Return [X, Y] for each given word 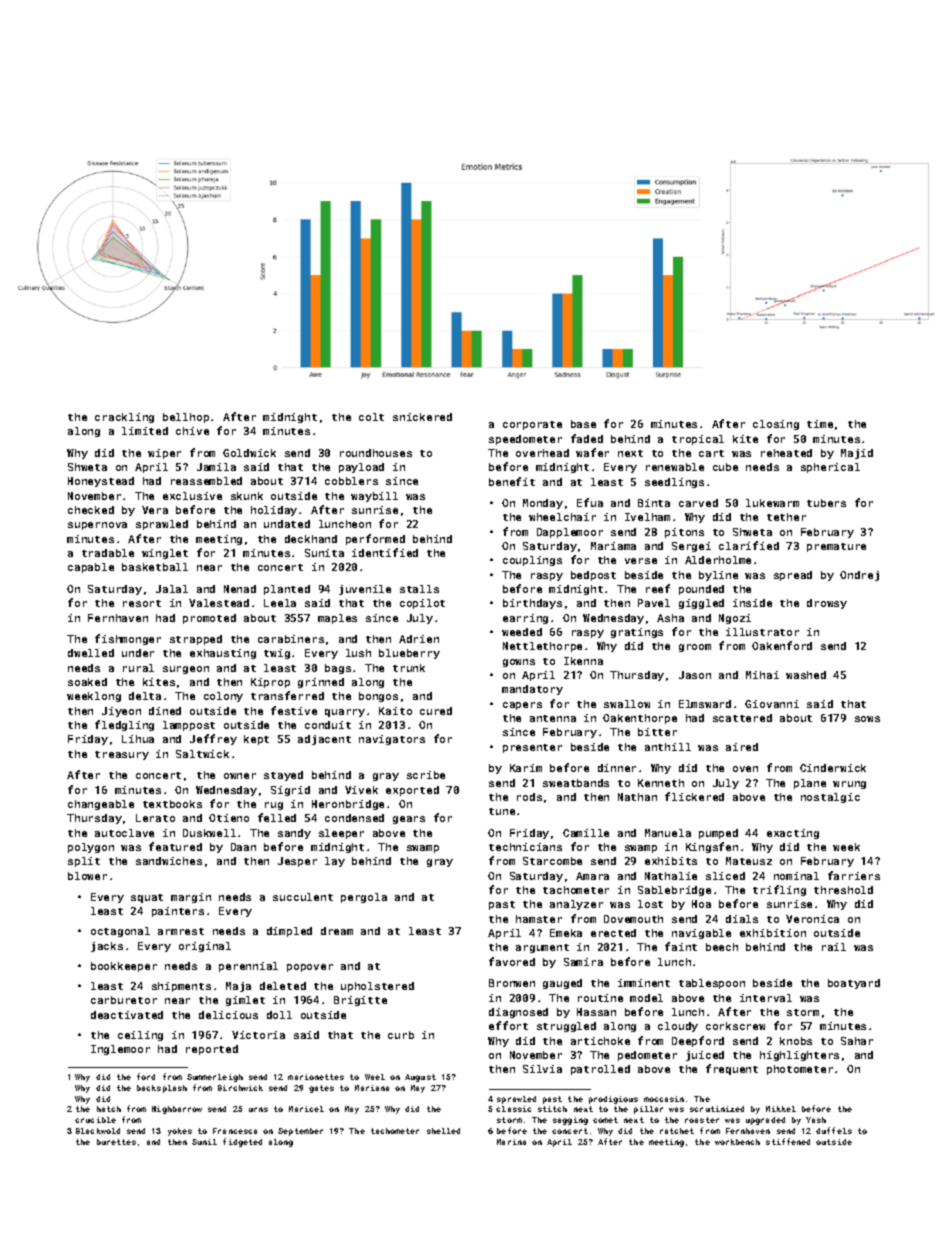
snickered [422, 417]
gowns [519, 663]
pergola [364, 898]
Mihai [762, 675]
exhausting [223, 654]
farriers [854, 875]
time [820, 424]
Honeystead [101, 482]
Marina [511, 1142]
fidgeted [242, 1142]
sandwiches [169, 861]
